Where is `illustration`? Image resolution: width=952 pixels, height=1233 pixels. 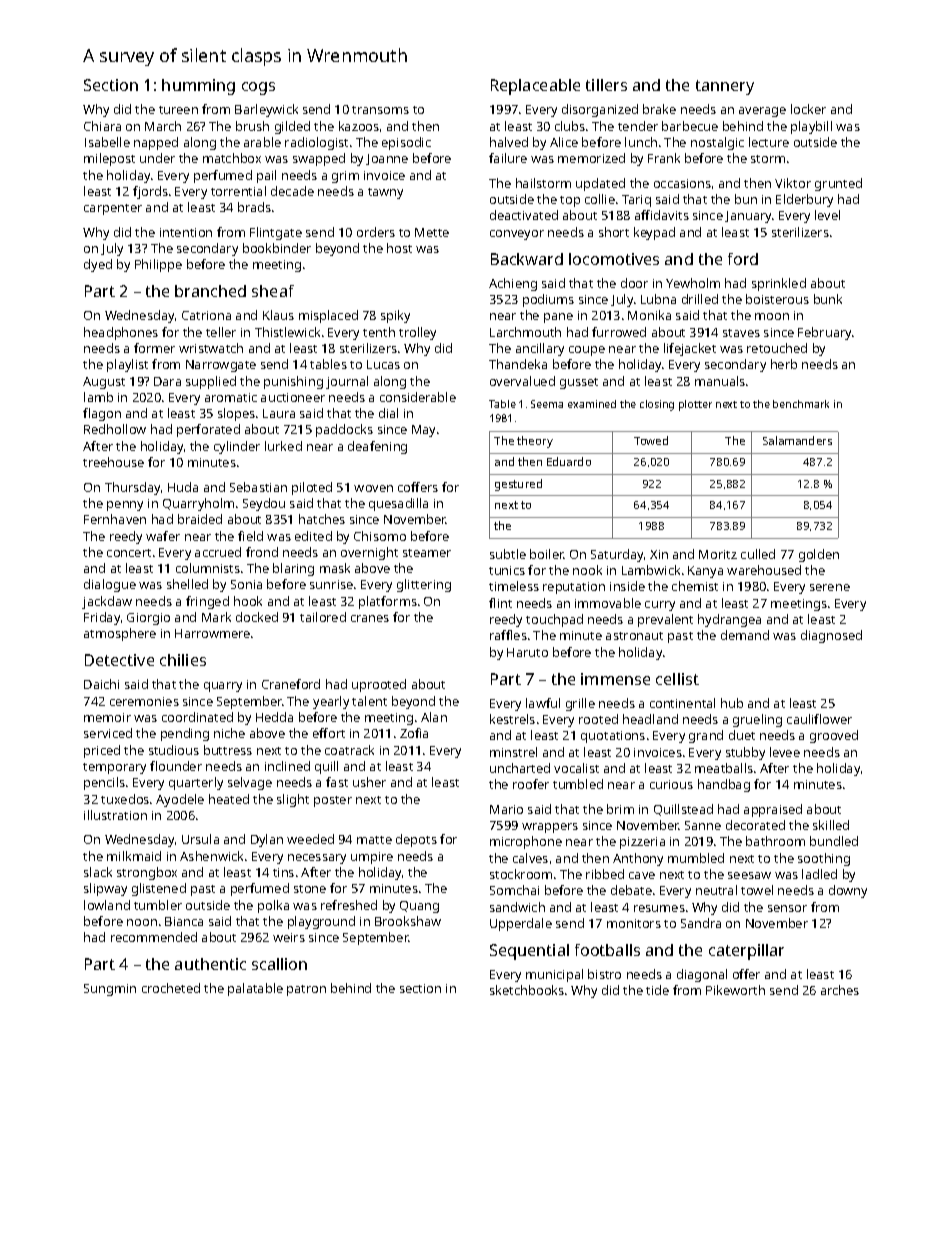
illustration is located at coordinates (115, 815).
